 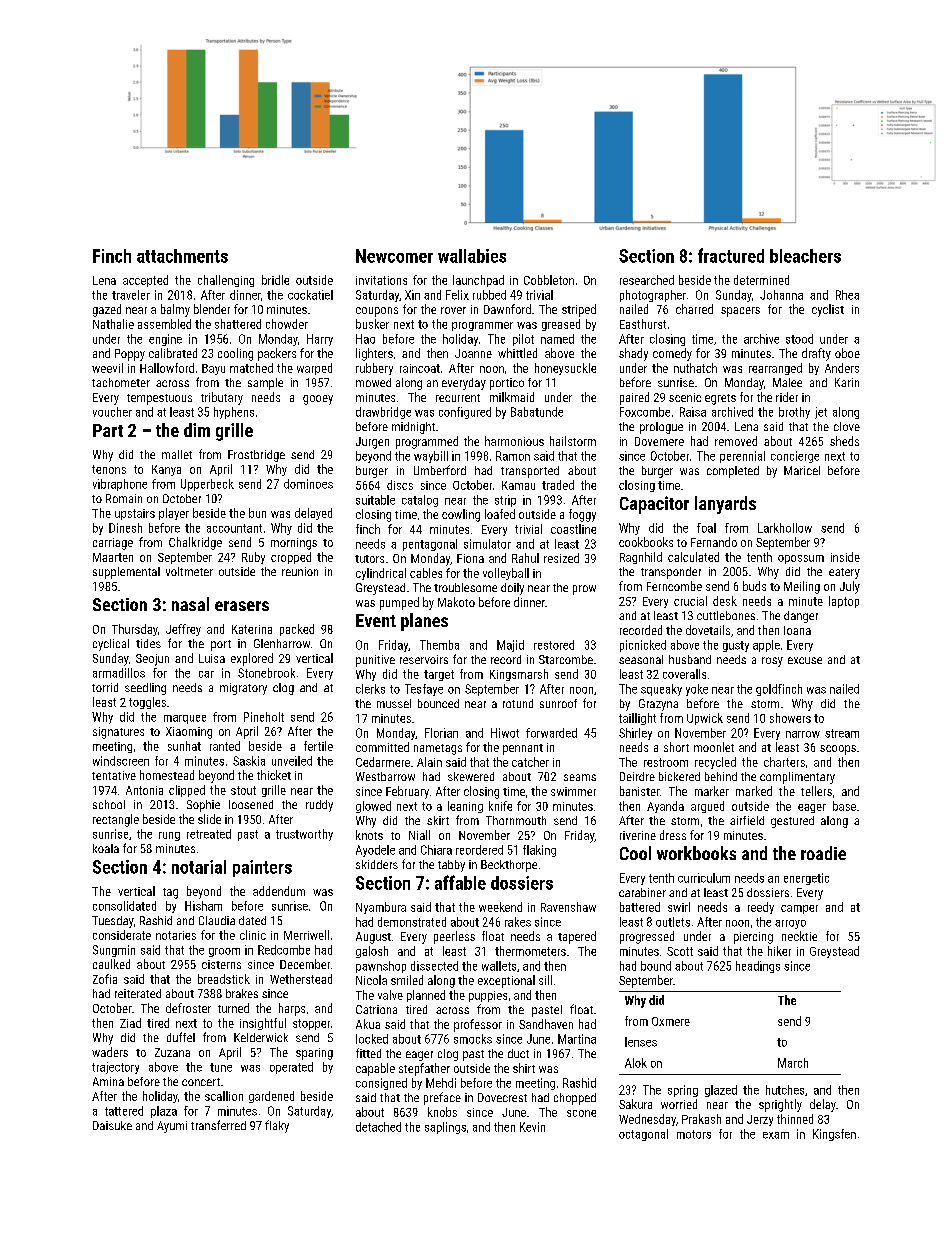 I want to click on tune, so click(x=221, y=1067).
